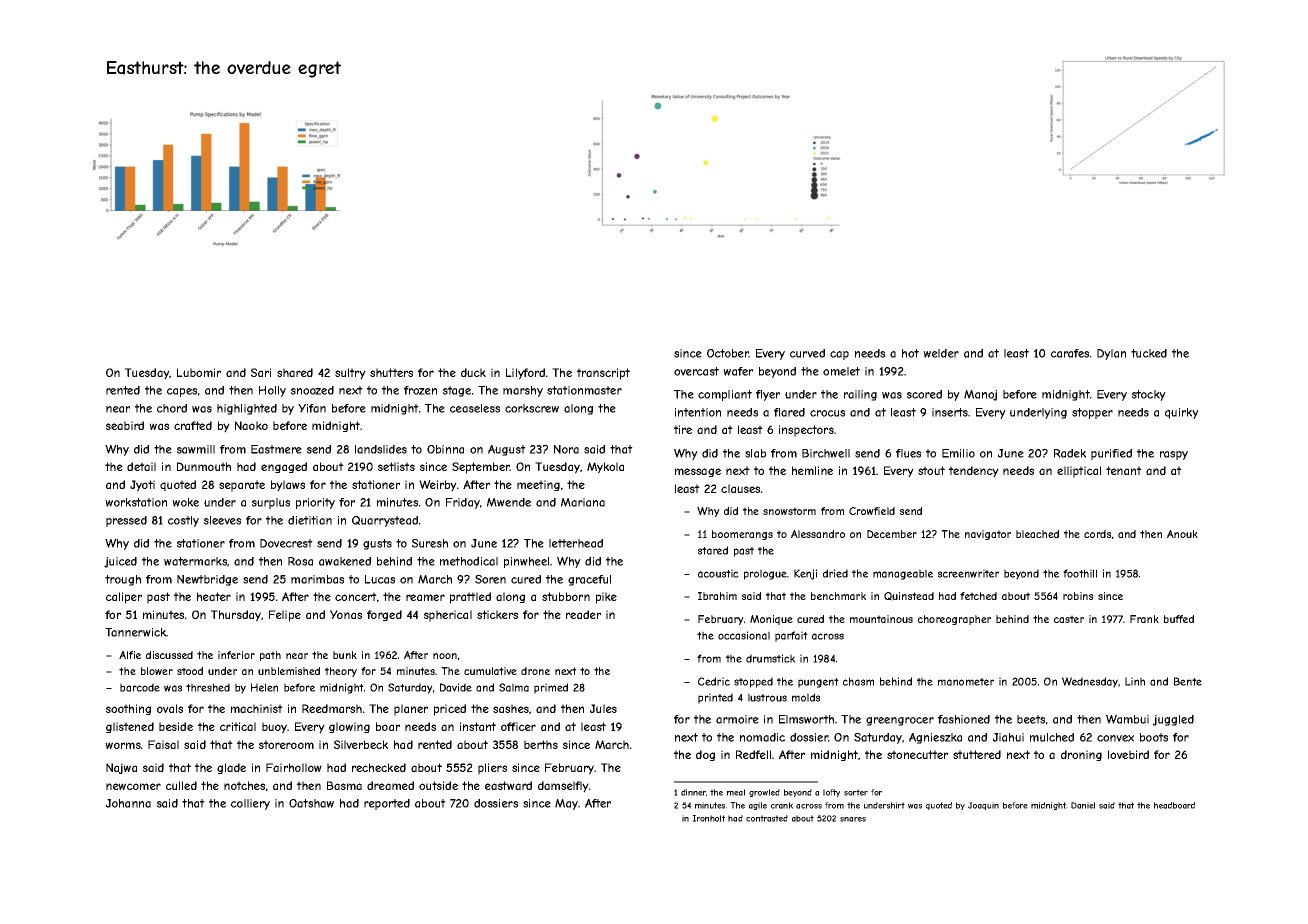 The image size is (1308, 924). What do you see at coordinates (583, 614) in the screenshot?
I see `reader` at bounding box center [583, 614].
